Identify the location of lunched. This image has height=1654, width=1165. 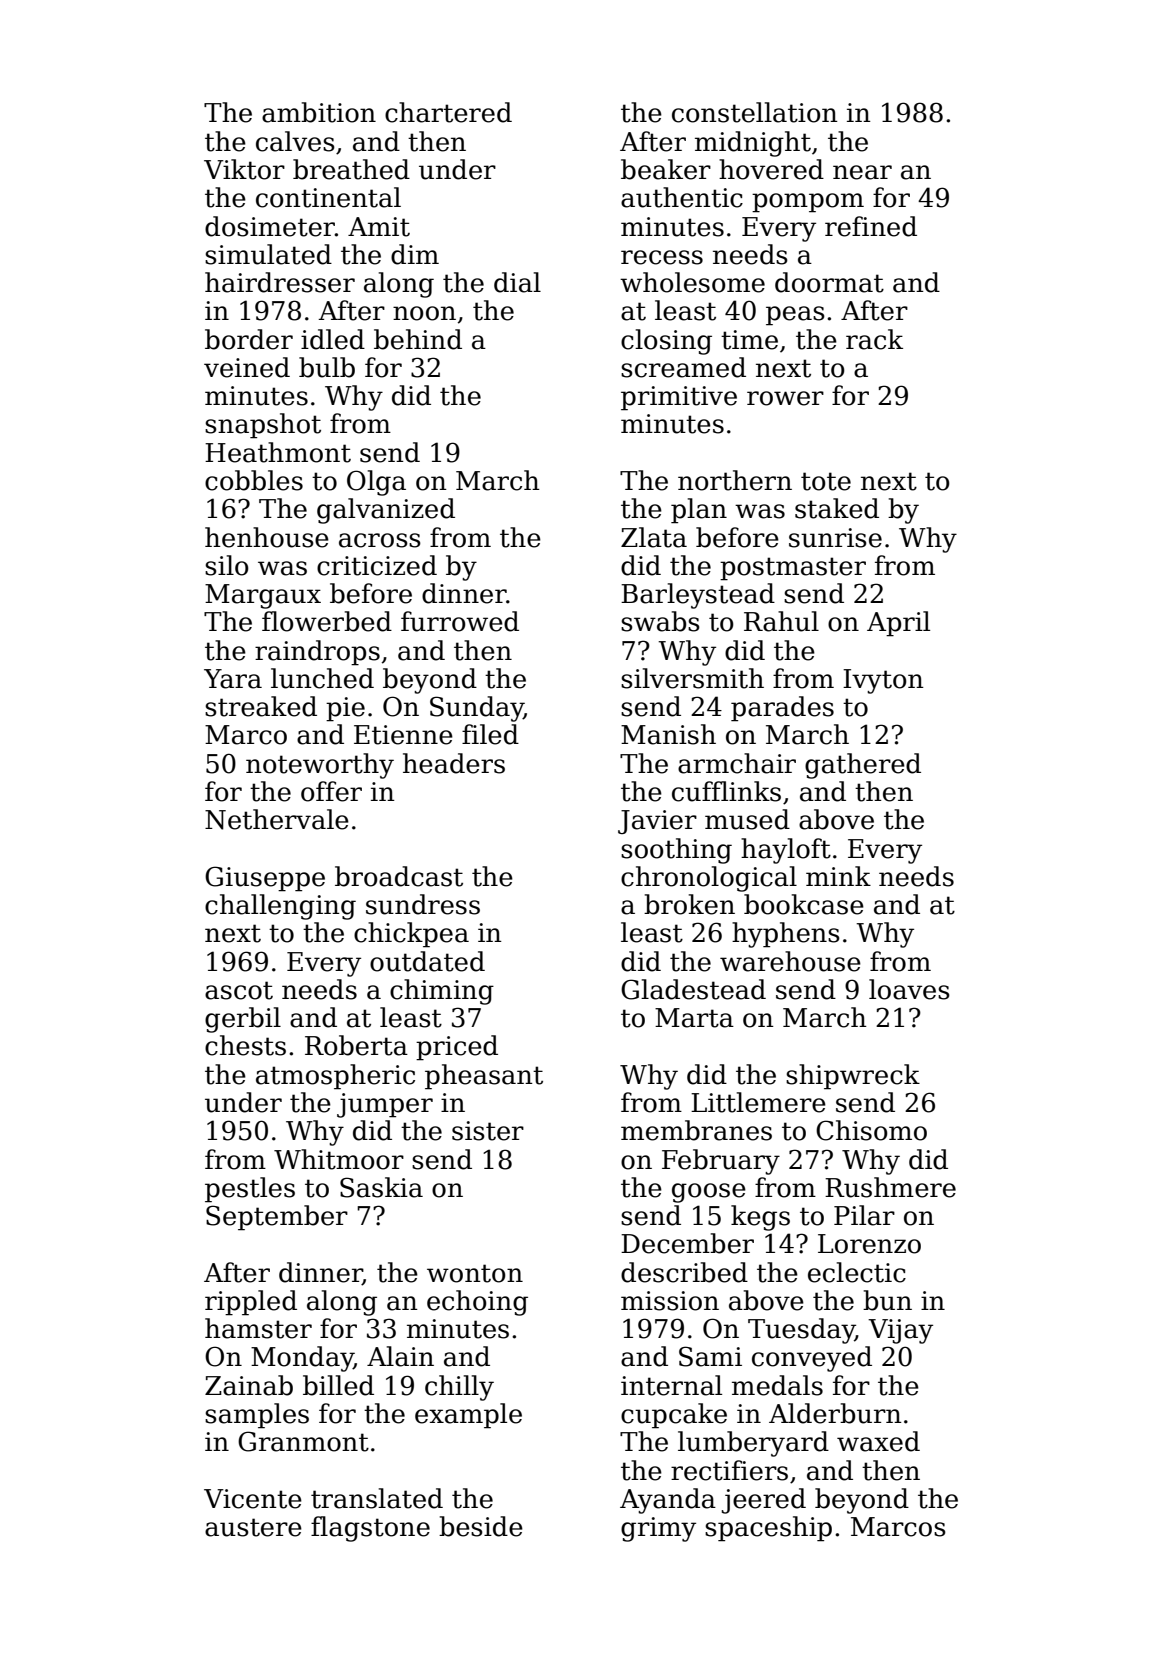
(322, 678).
